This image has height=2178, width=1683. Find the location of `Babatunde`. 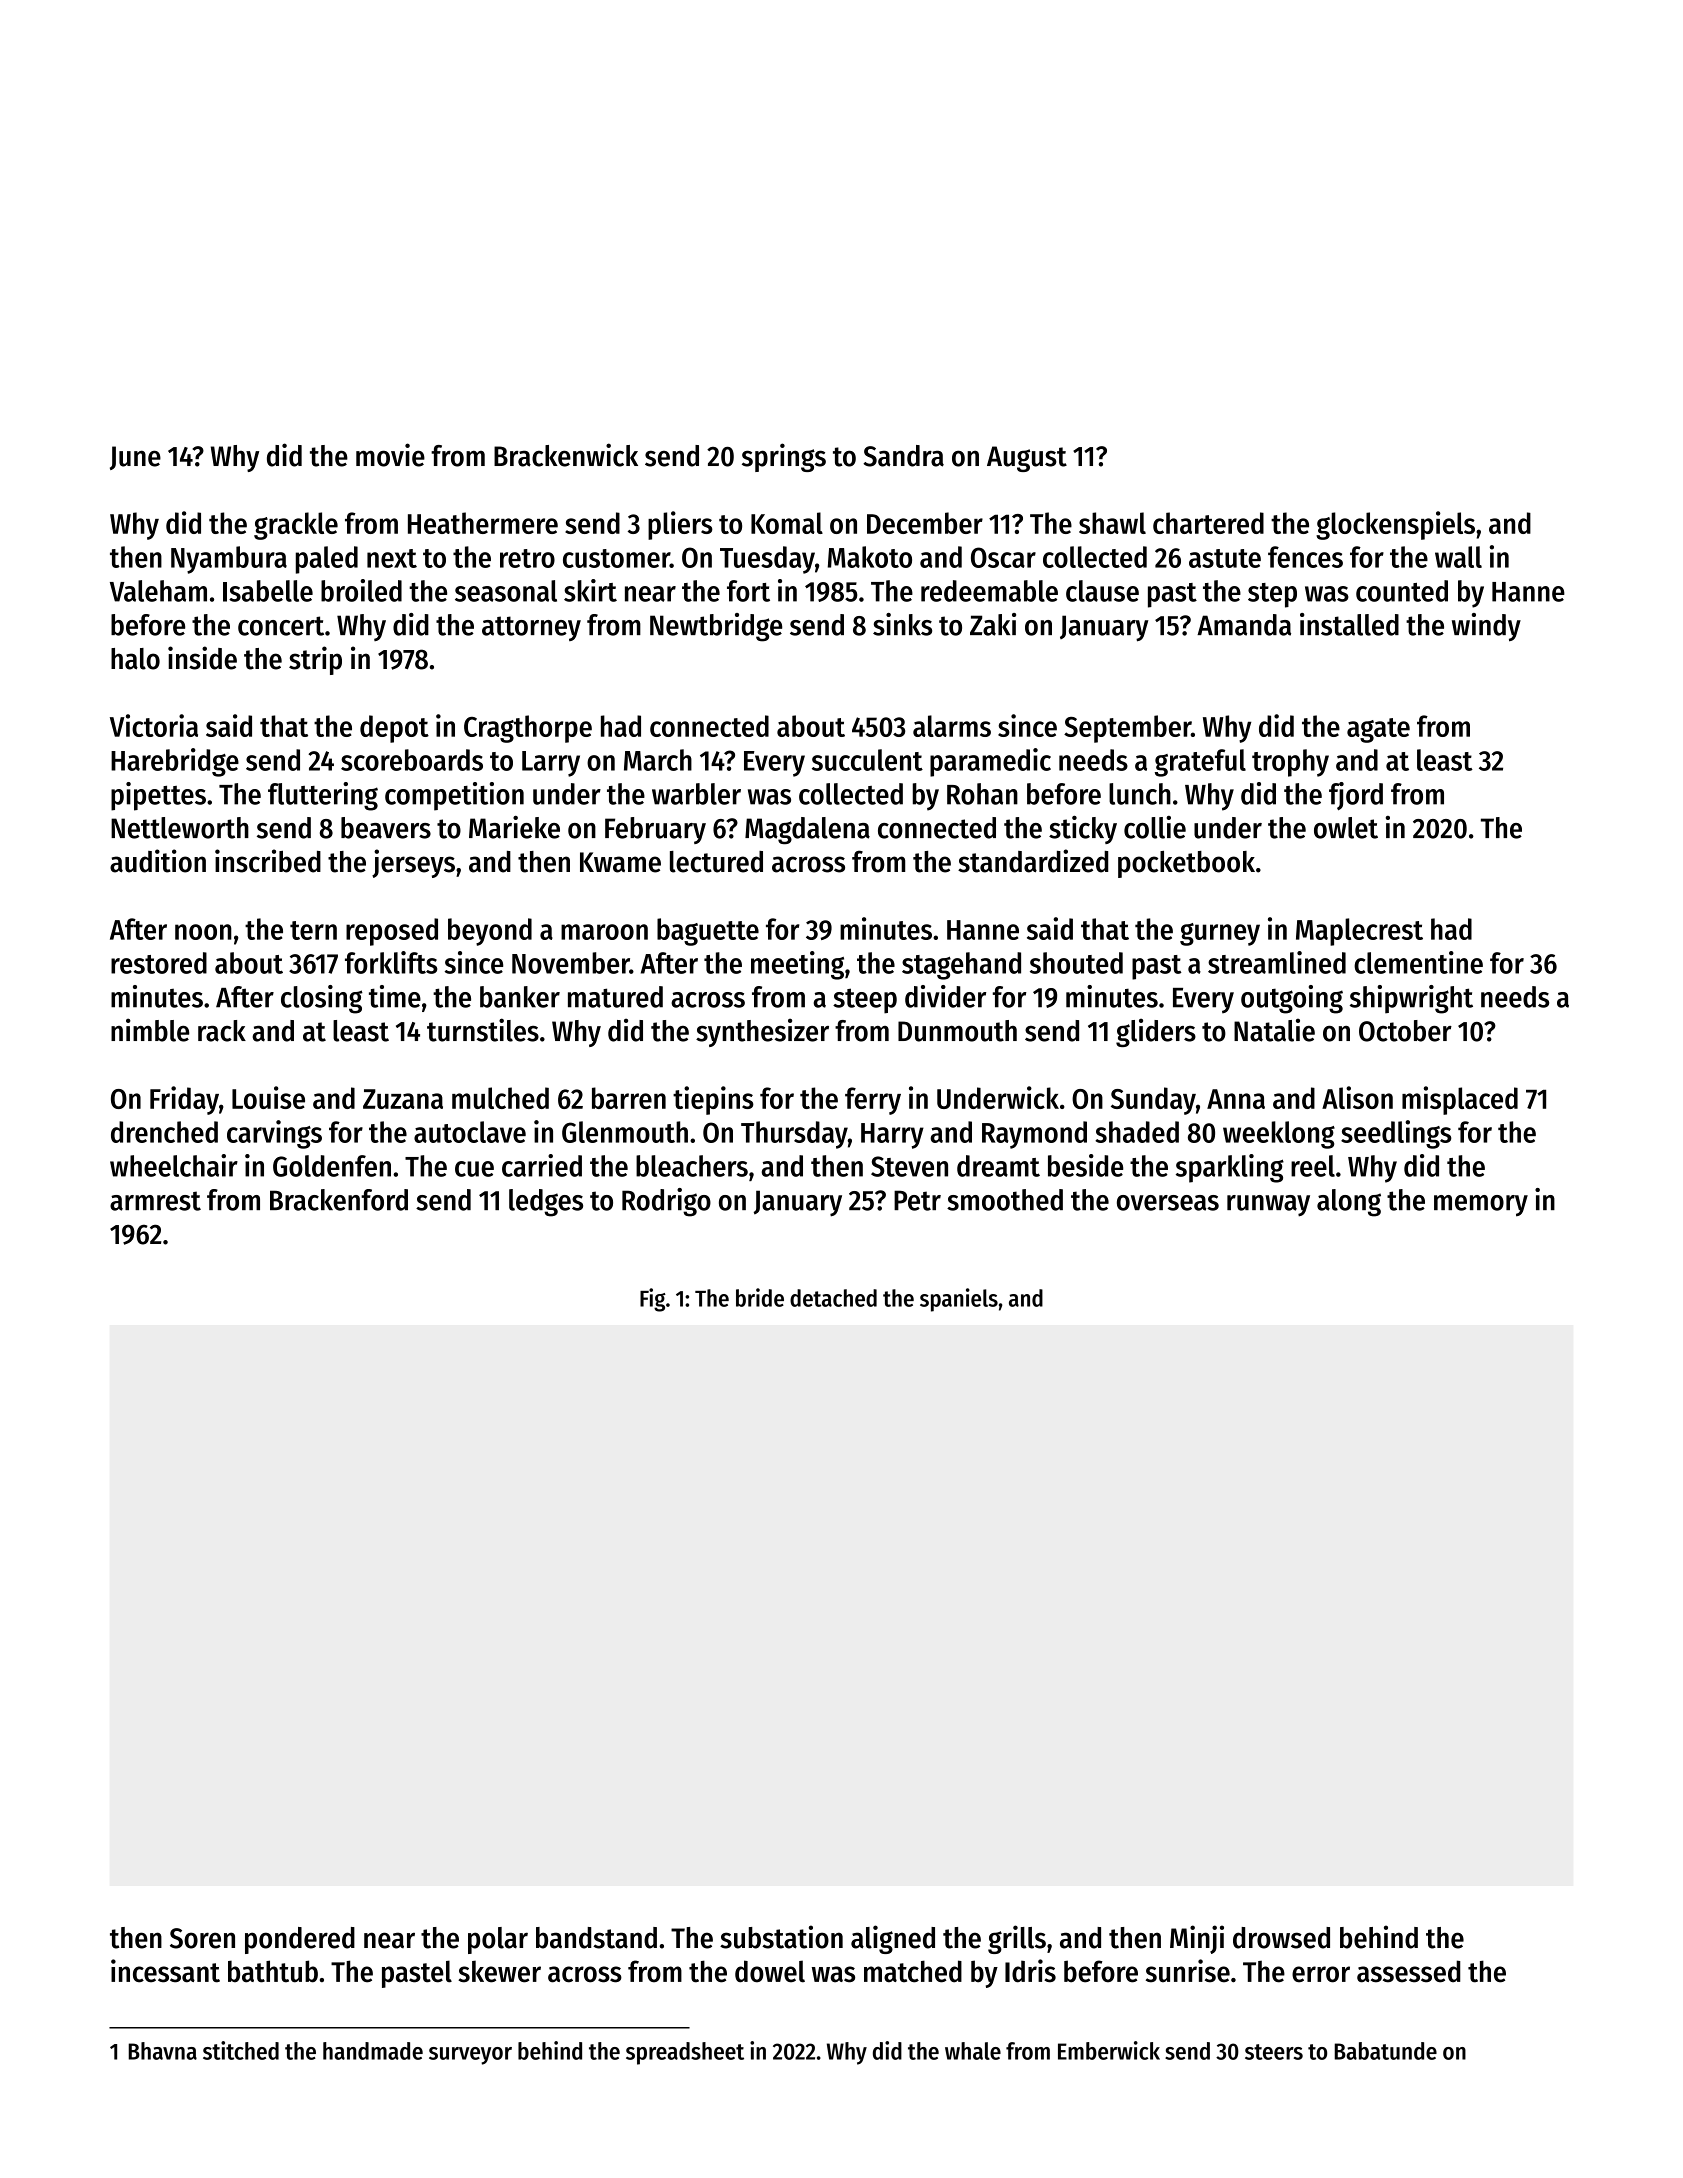

Babatunde is located at coordinates (1385, 2051).
